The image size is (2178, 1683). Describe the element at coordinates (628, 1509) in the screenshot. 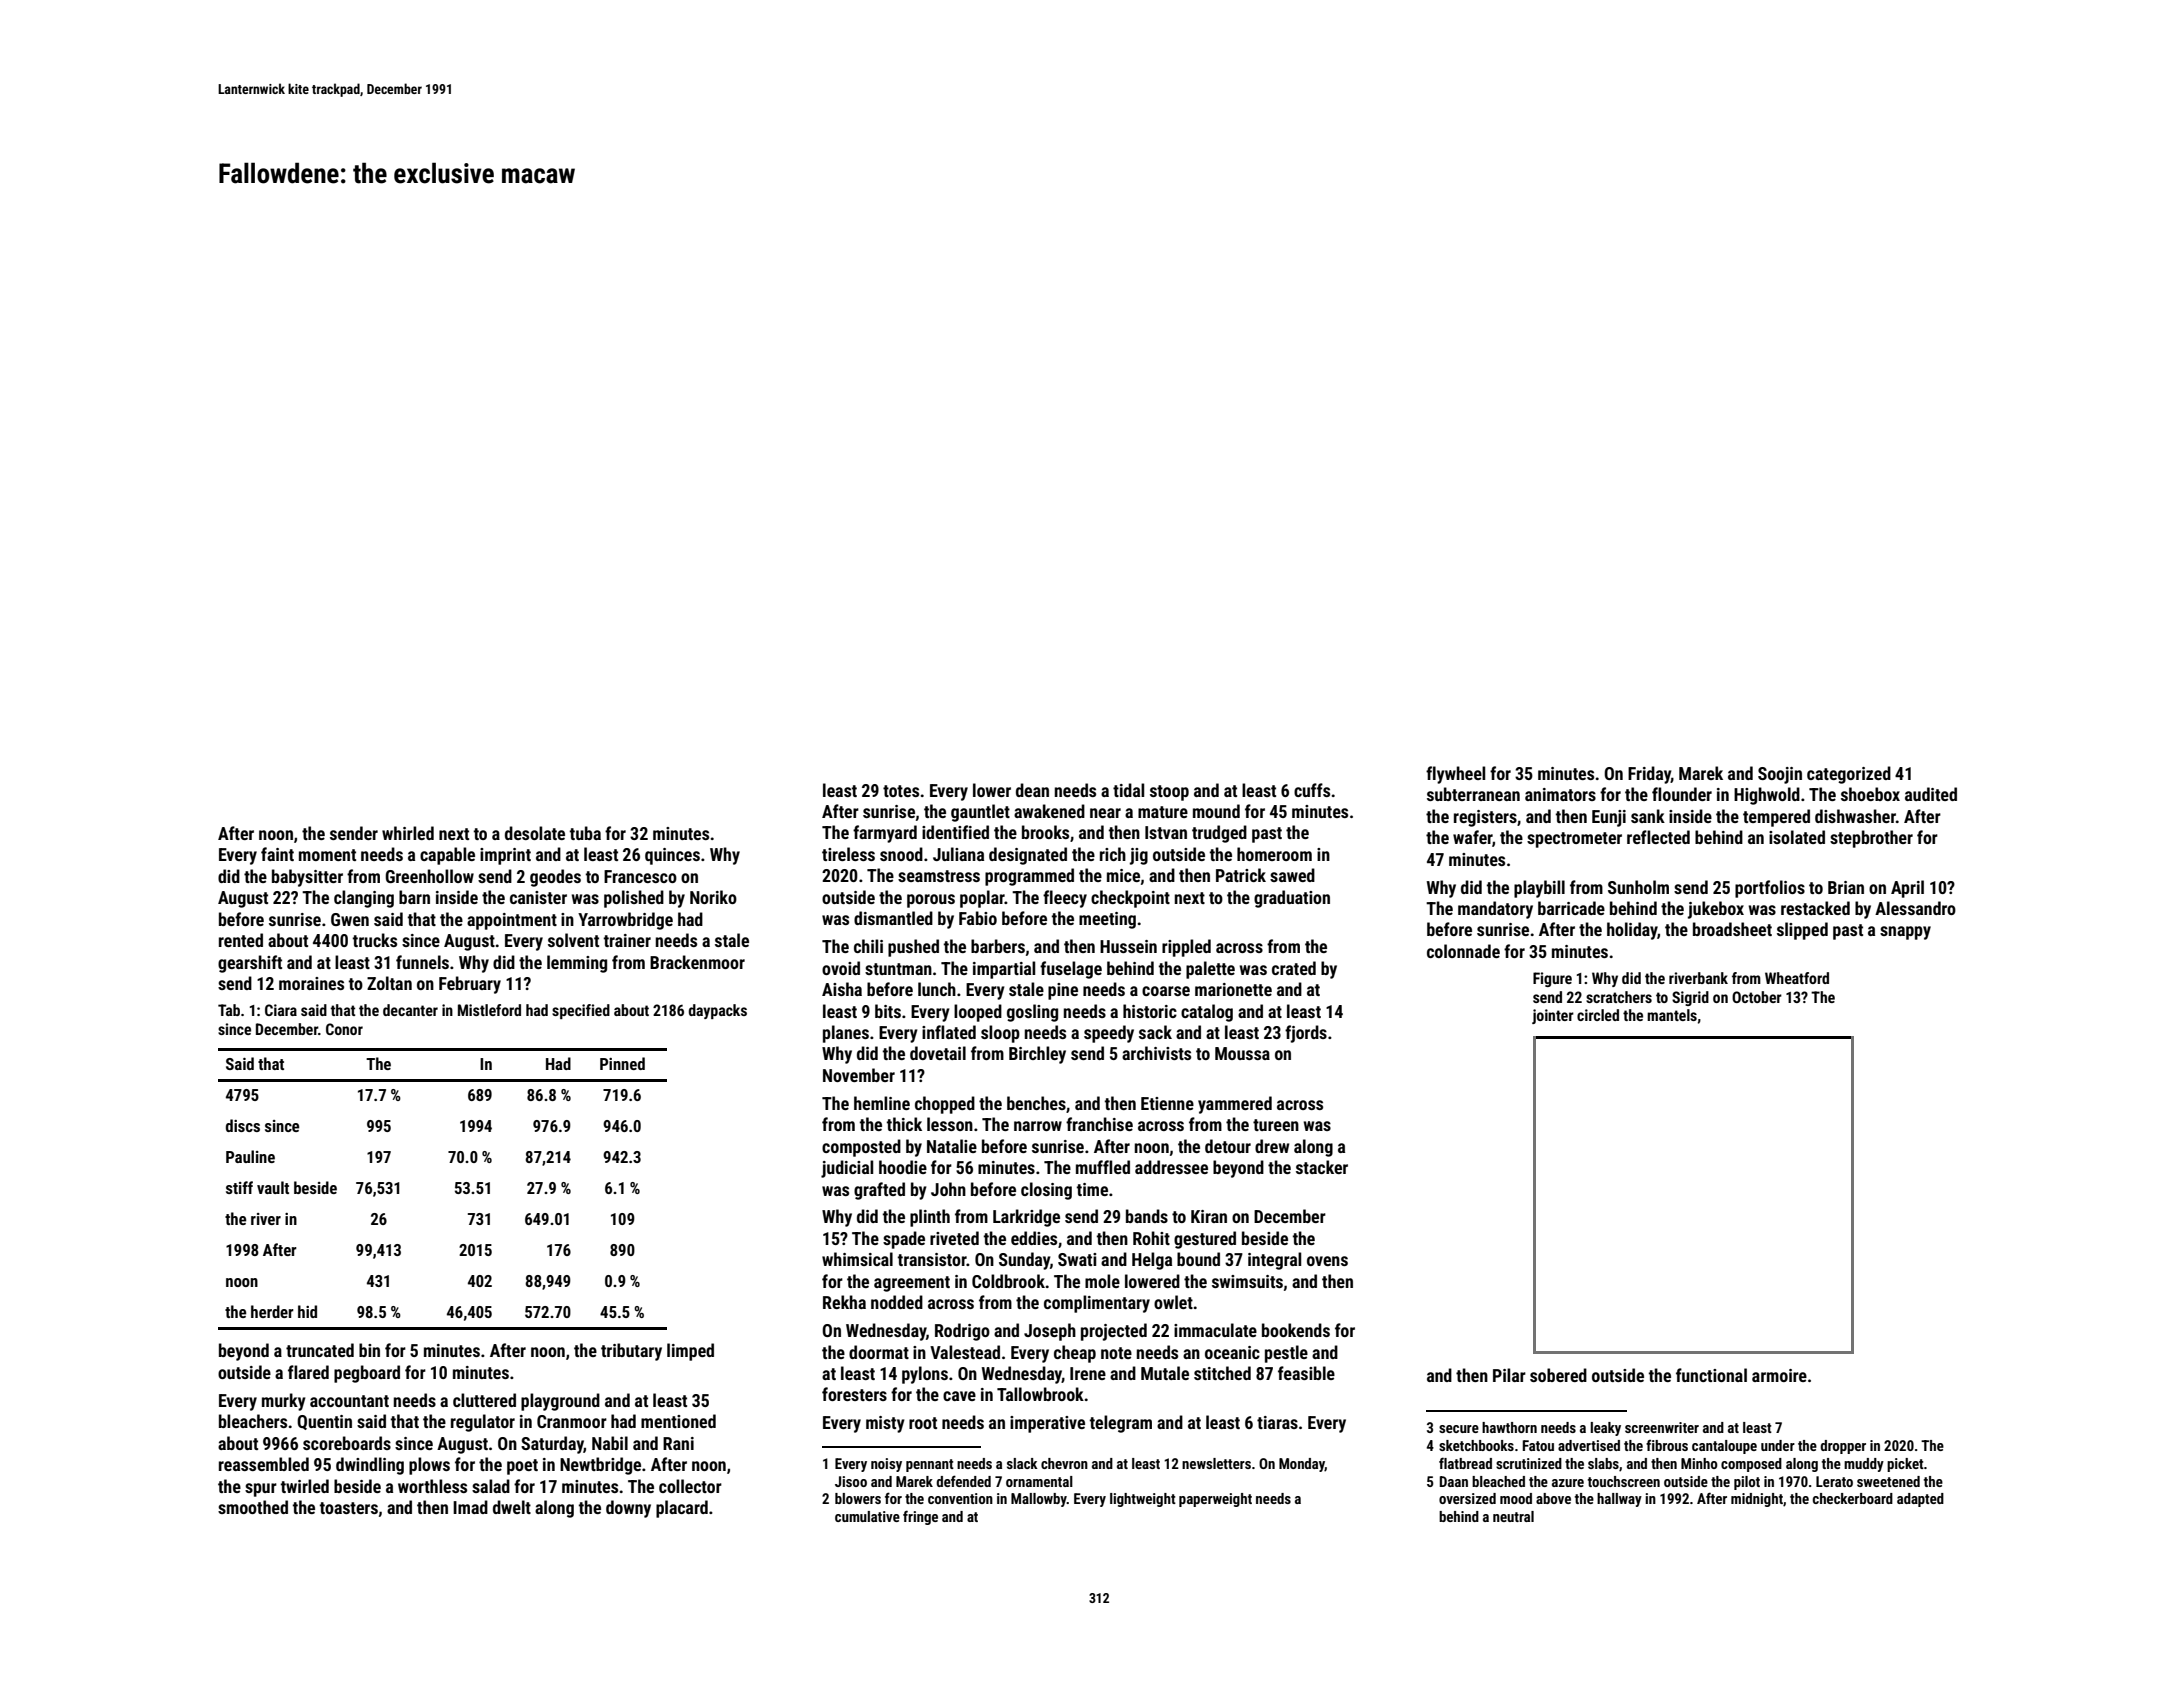

I see `downy` at that location.
